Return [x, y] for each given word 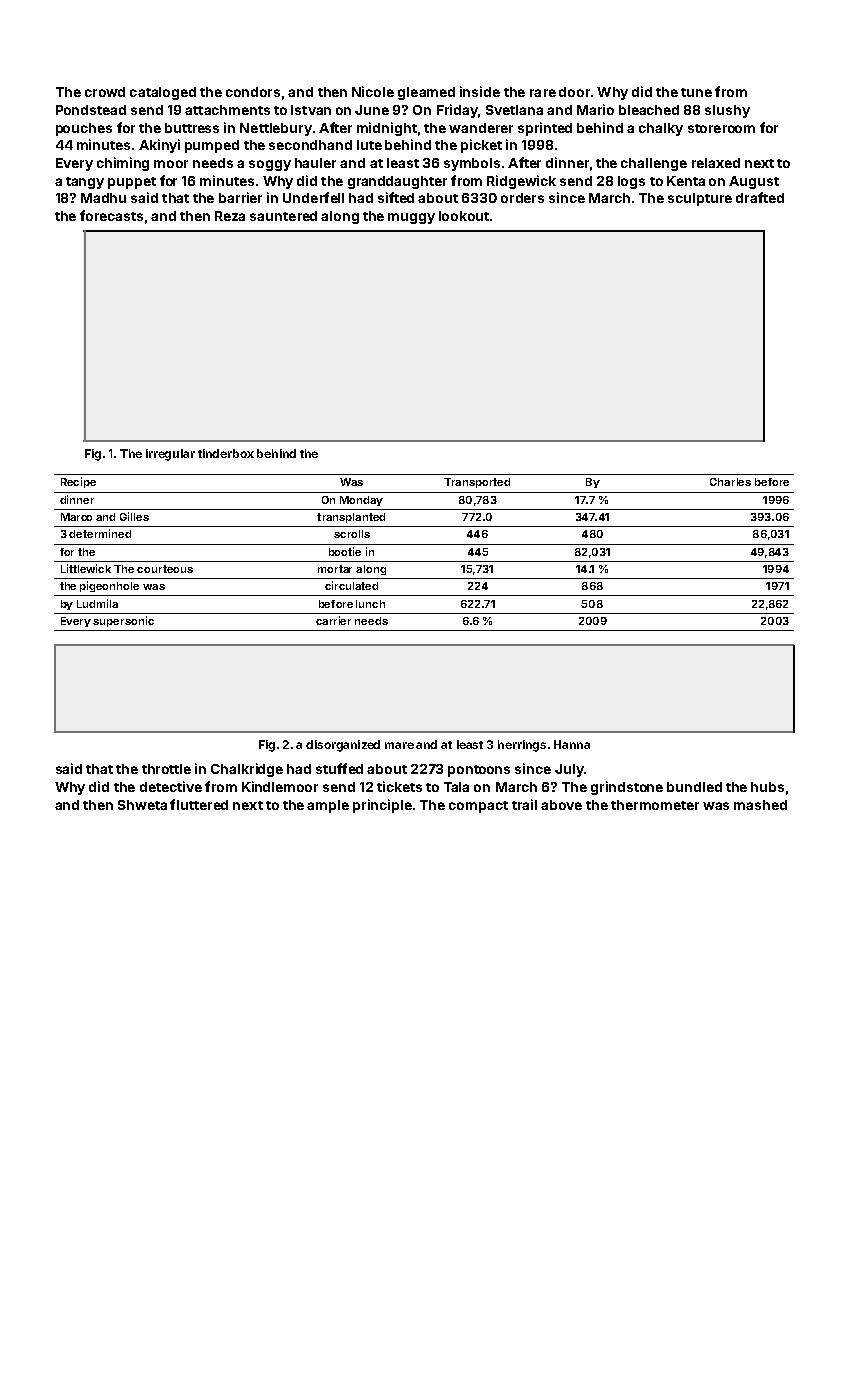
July [569, 770]
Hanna [572, 744]
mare [399, 745]
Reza [230, 216]
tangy [85, 183]
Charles [730, 482]
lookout [464, 216]
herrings [522, 746]
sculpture [700, 199]
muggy [411, 218]
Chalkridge [247, 770]
